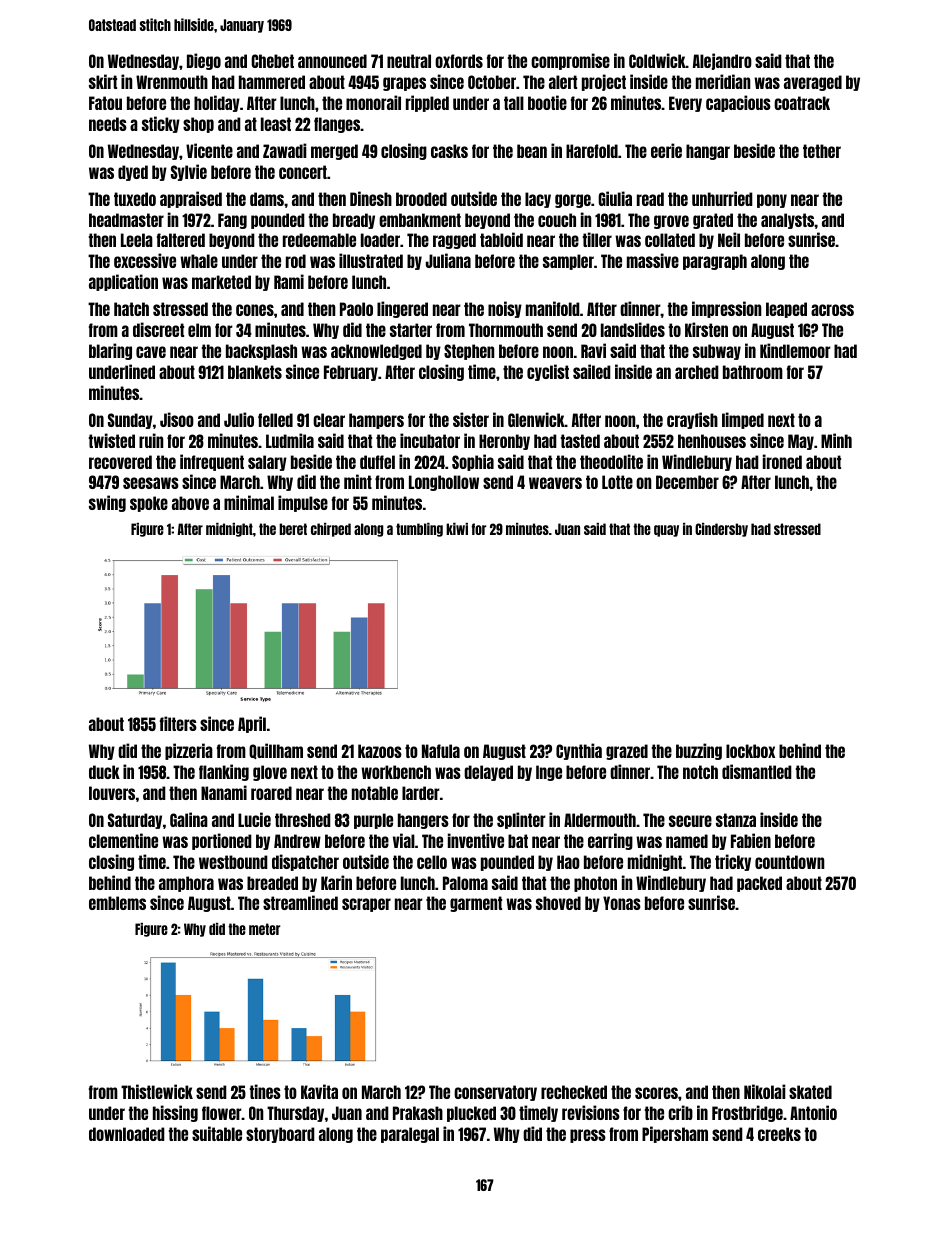 Image resolution: width=952 pixels, height=1233 pixels. Describe the element at coordinates (112, 793) in the image. I see `louvers` at that location.
